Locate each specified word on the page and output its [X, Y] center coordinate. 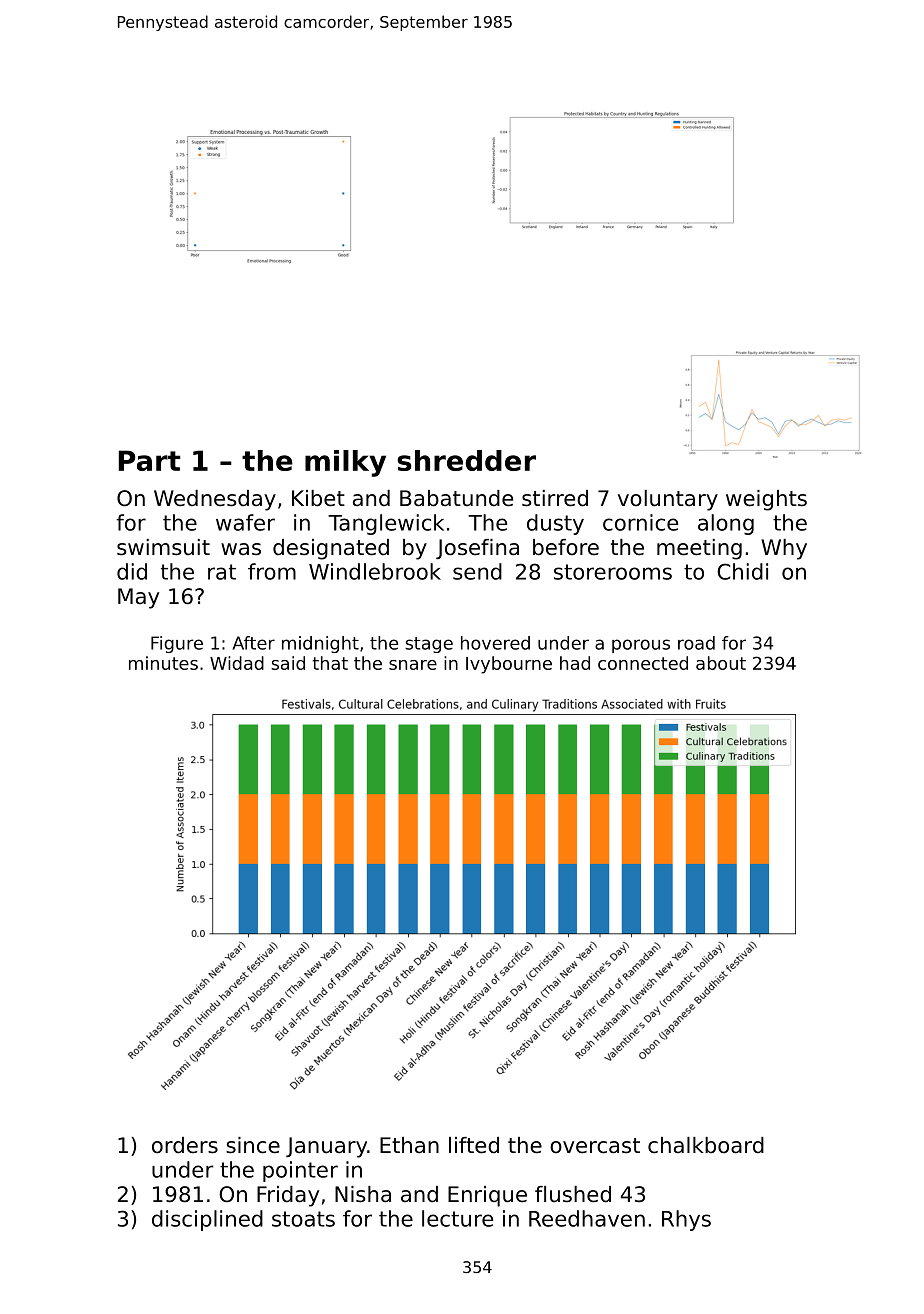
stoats [303, 1219]
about [721, 663]
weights [766, 500]
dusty [555, 524]
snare [413, 665]
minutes [163, 663]
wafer [245, 522]
